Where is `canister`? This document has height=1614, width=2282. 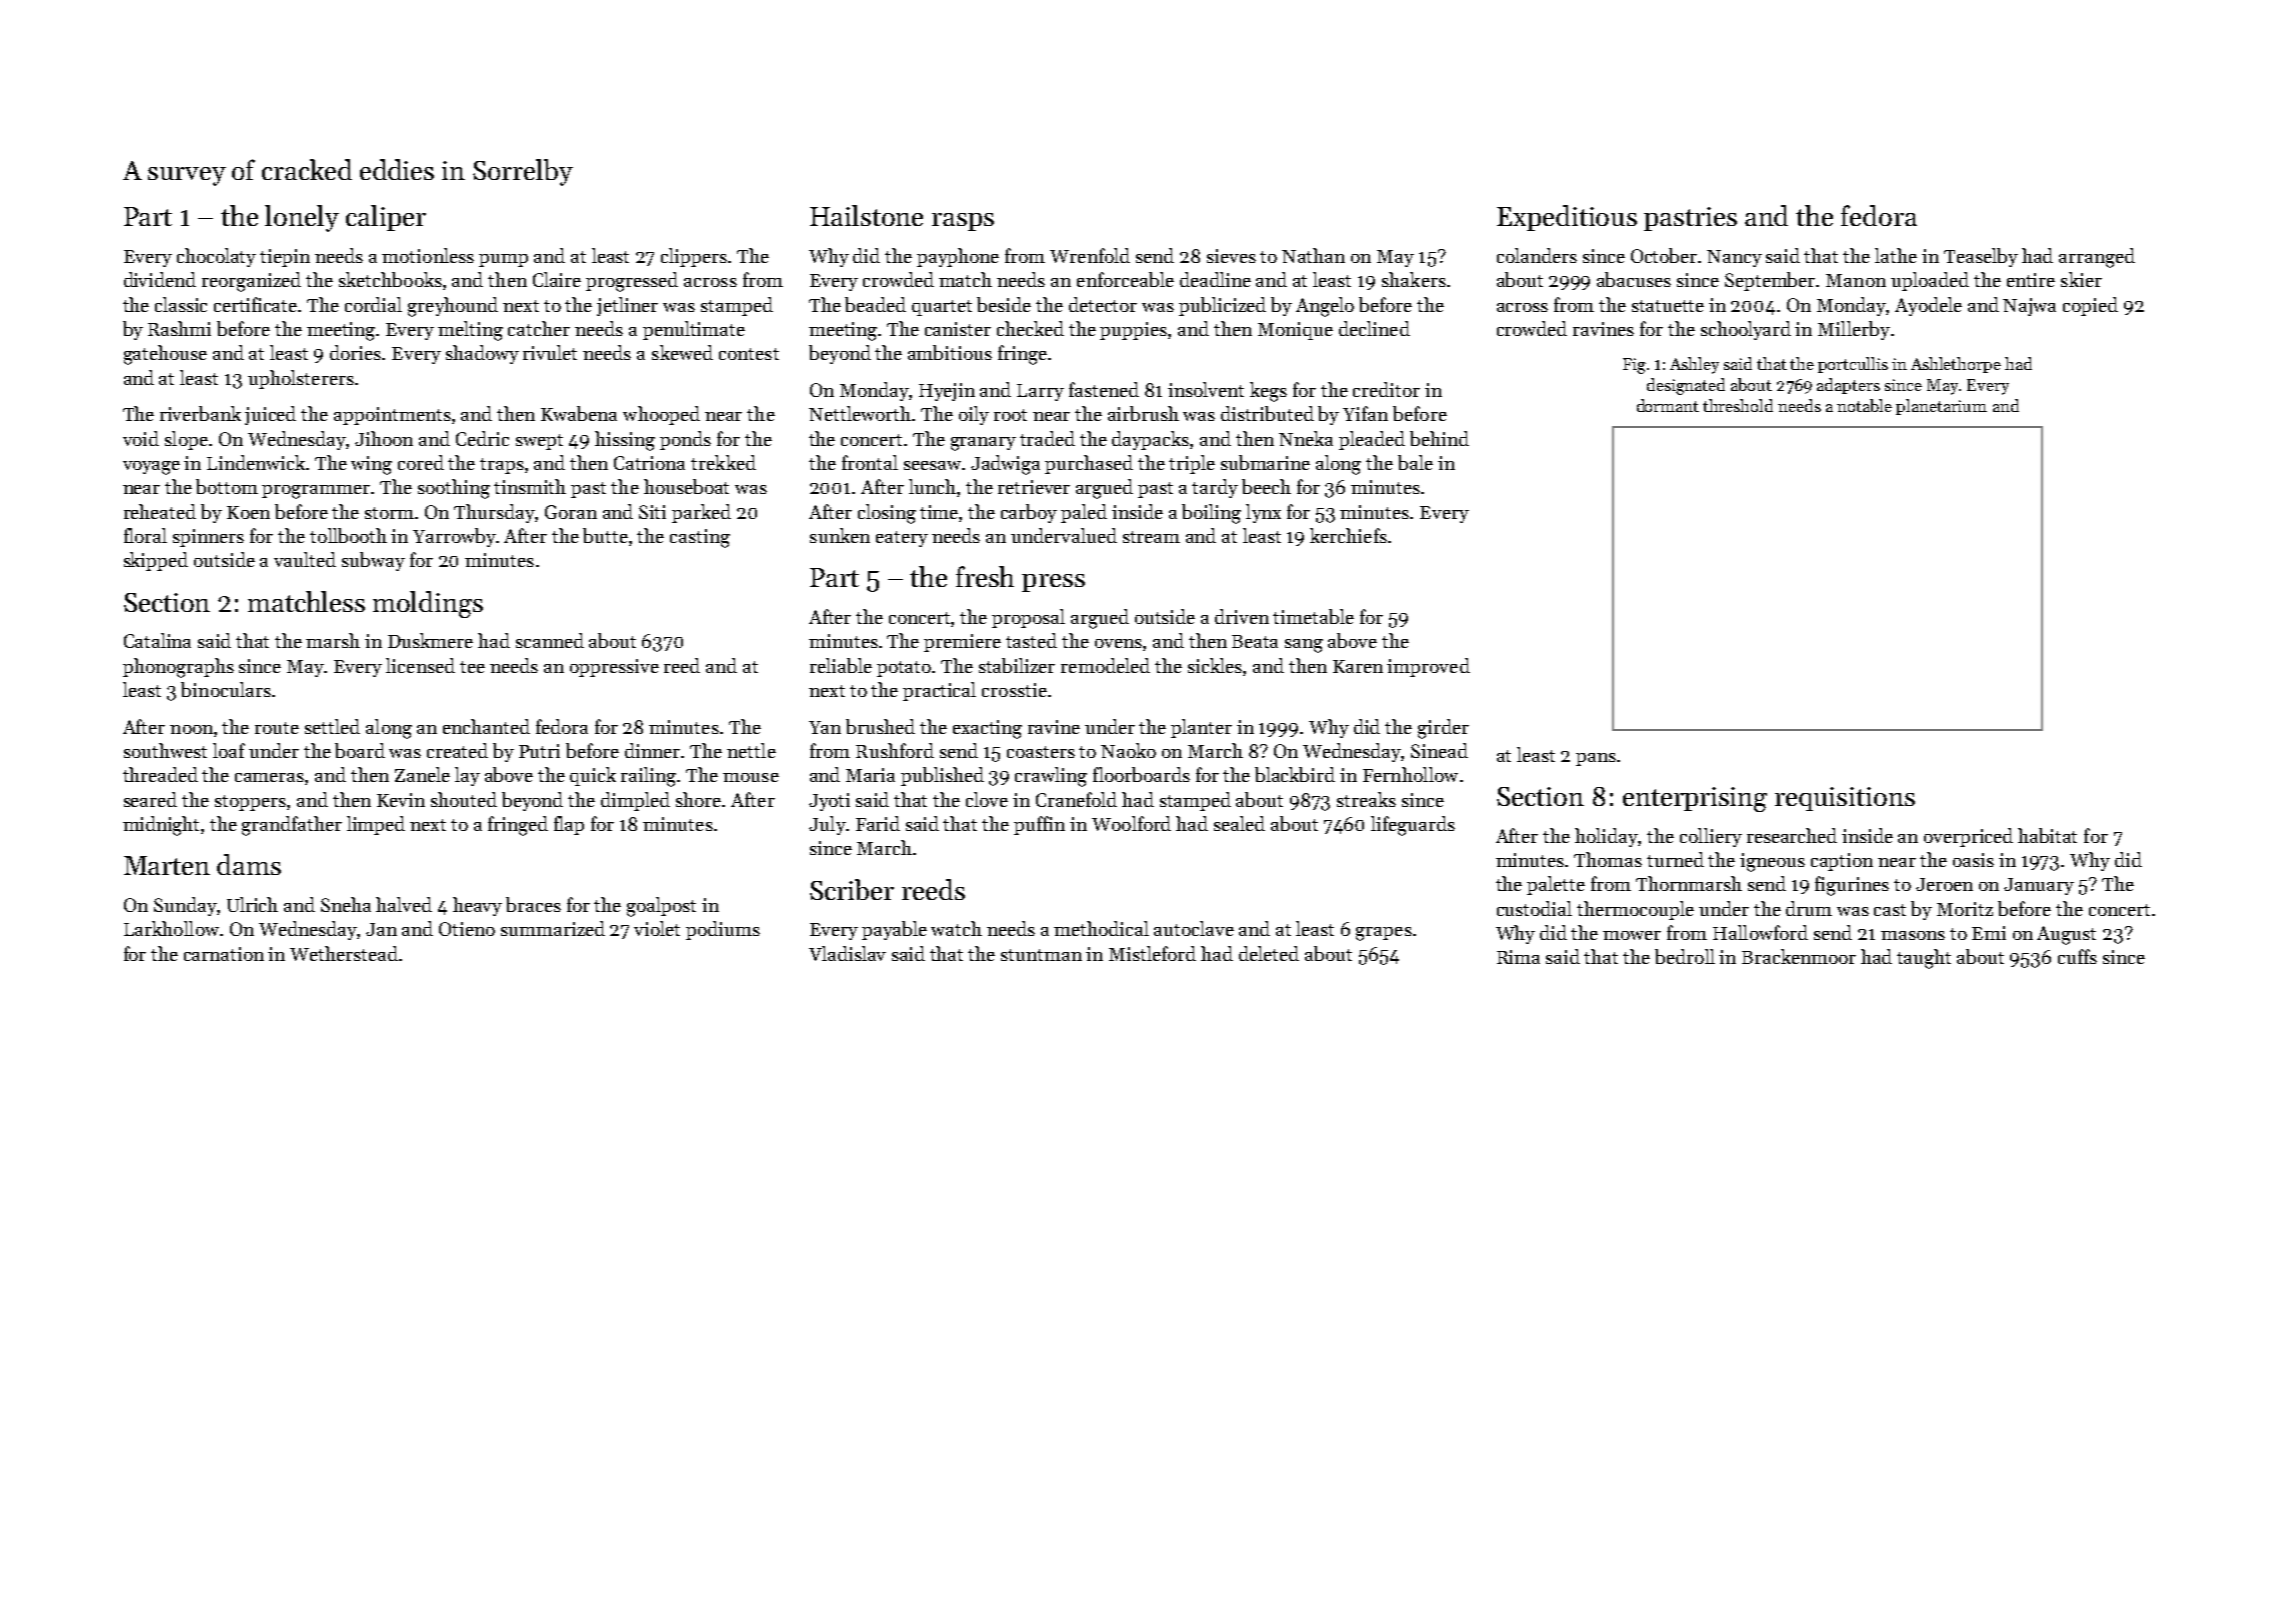 canister is located at coordinates (958, 329).
